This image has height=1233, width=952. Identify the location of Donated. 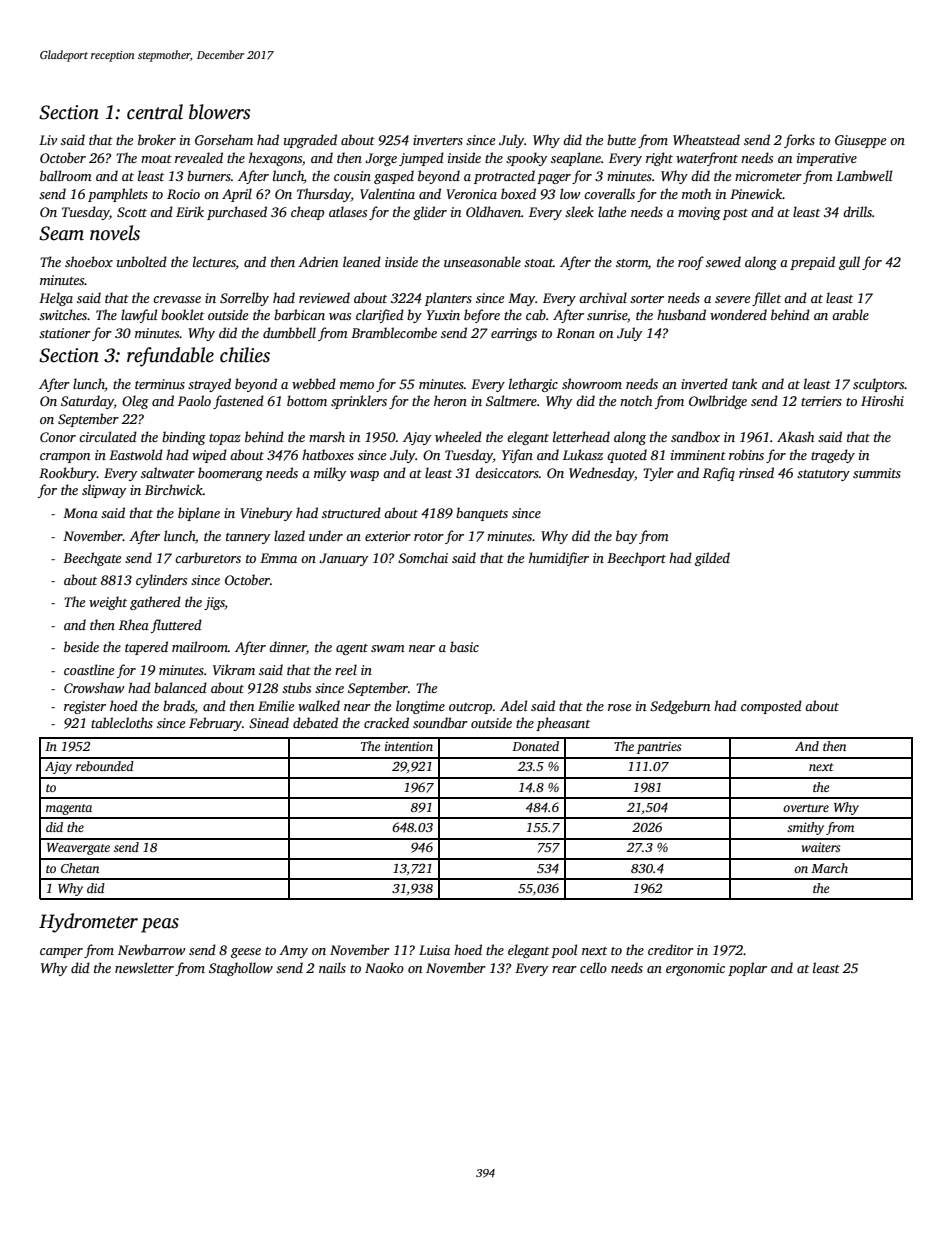
(535, 746).
